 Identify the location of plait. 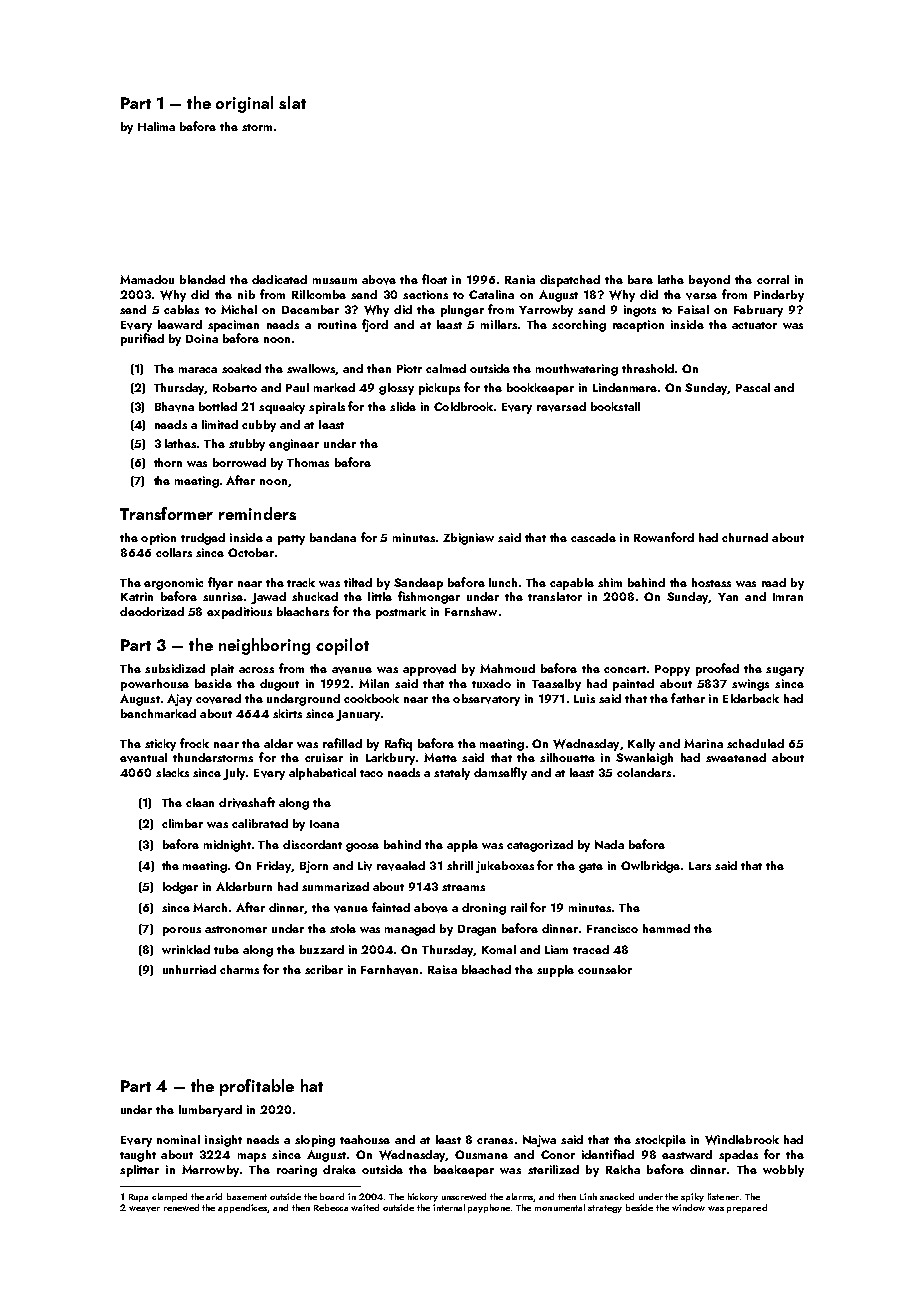
(222, 670).
